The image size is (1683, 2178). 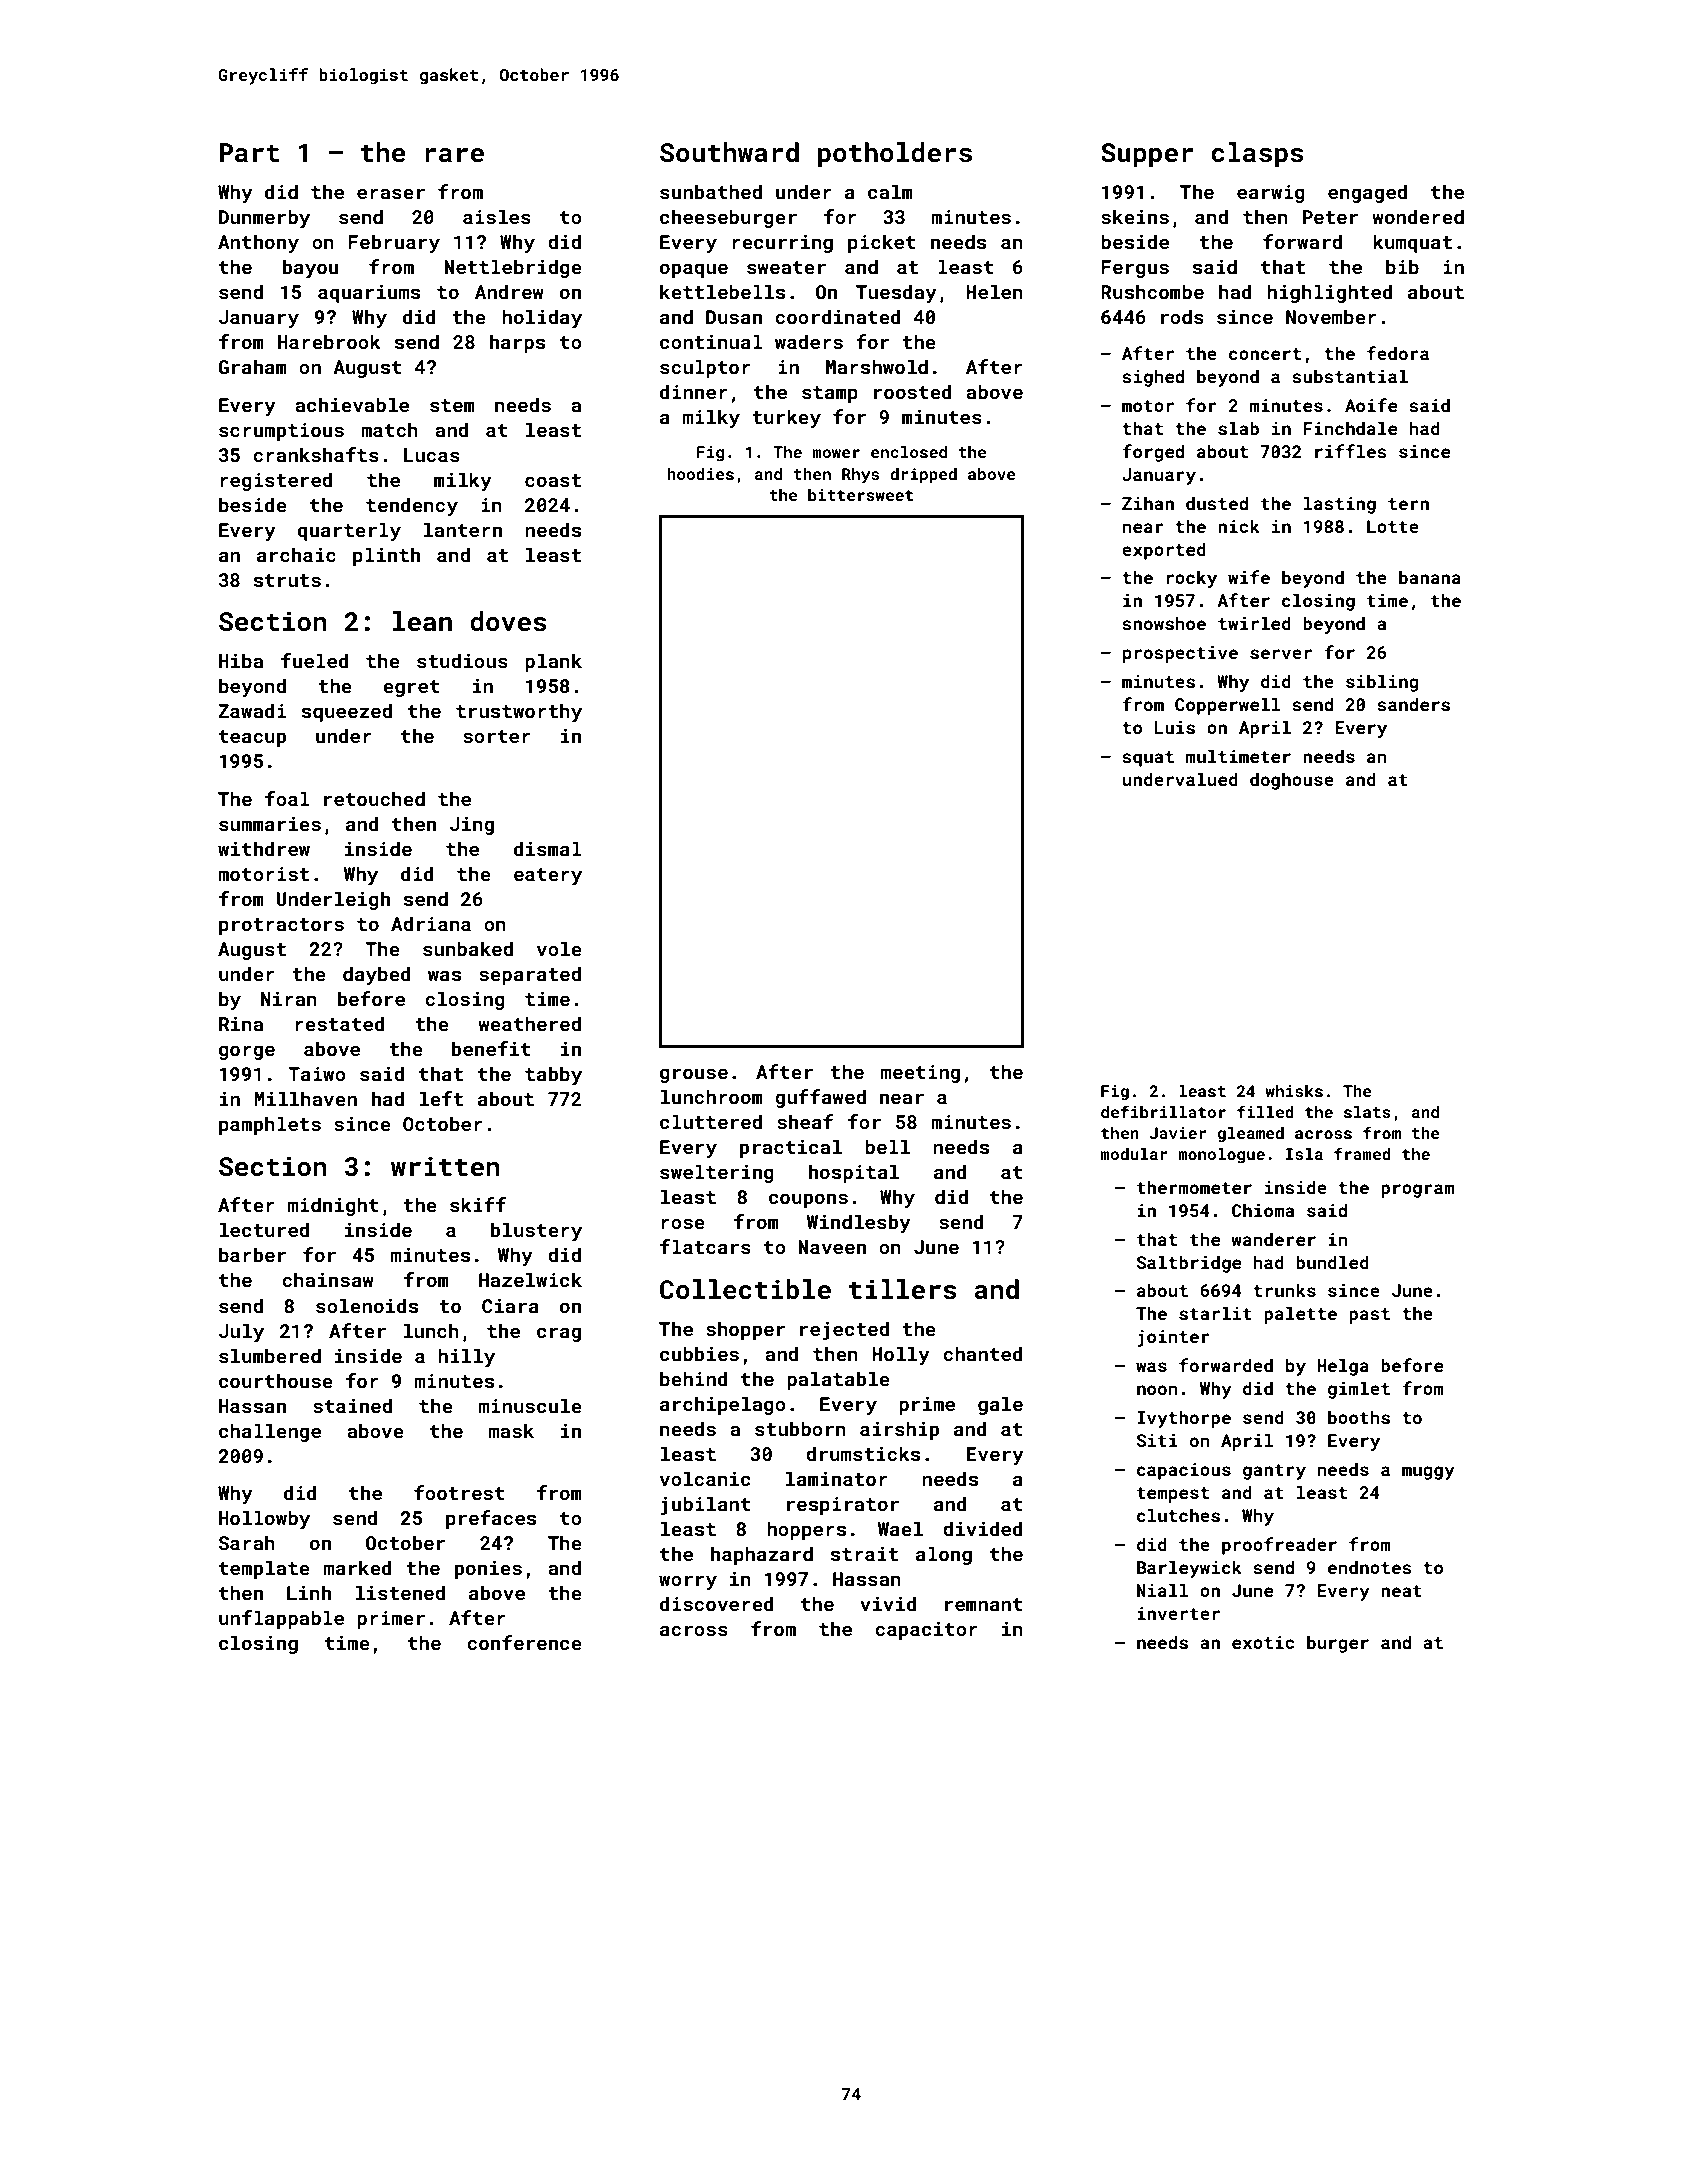 What do you see at coordinates (1257, 155) in the page?
I see `clasps` at bounding box center [1257, 155].
